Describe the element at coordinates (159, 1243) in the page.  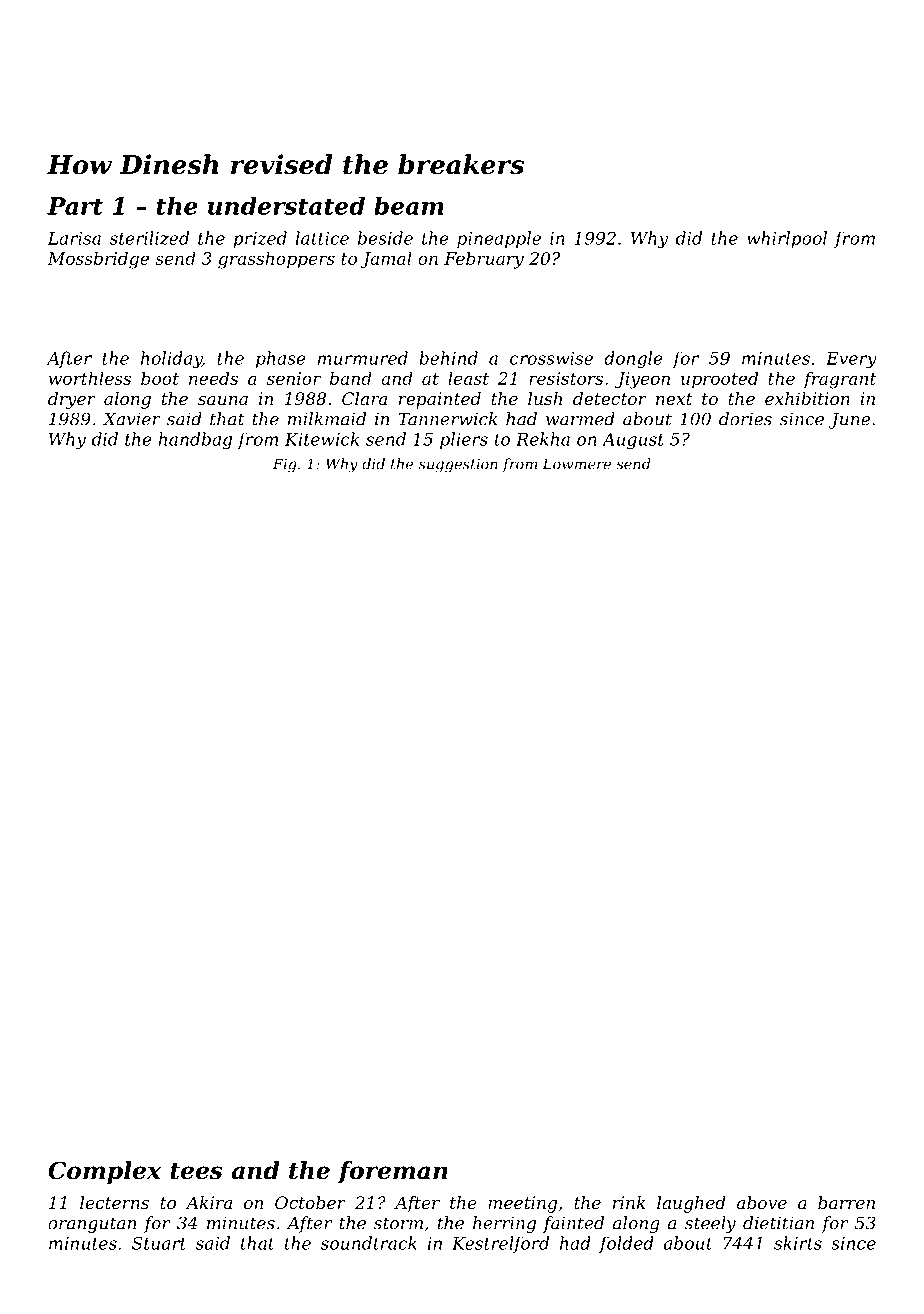
I see `Stuart` at that location.
